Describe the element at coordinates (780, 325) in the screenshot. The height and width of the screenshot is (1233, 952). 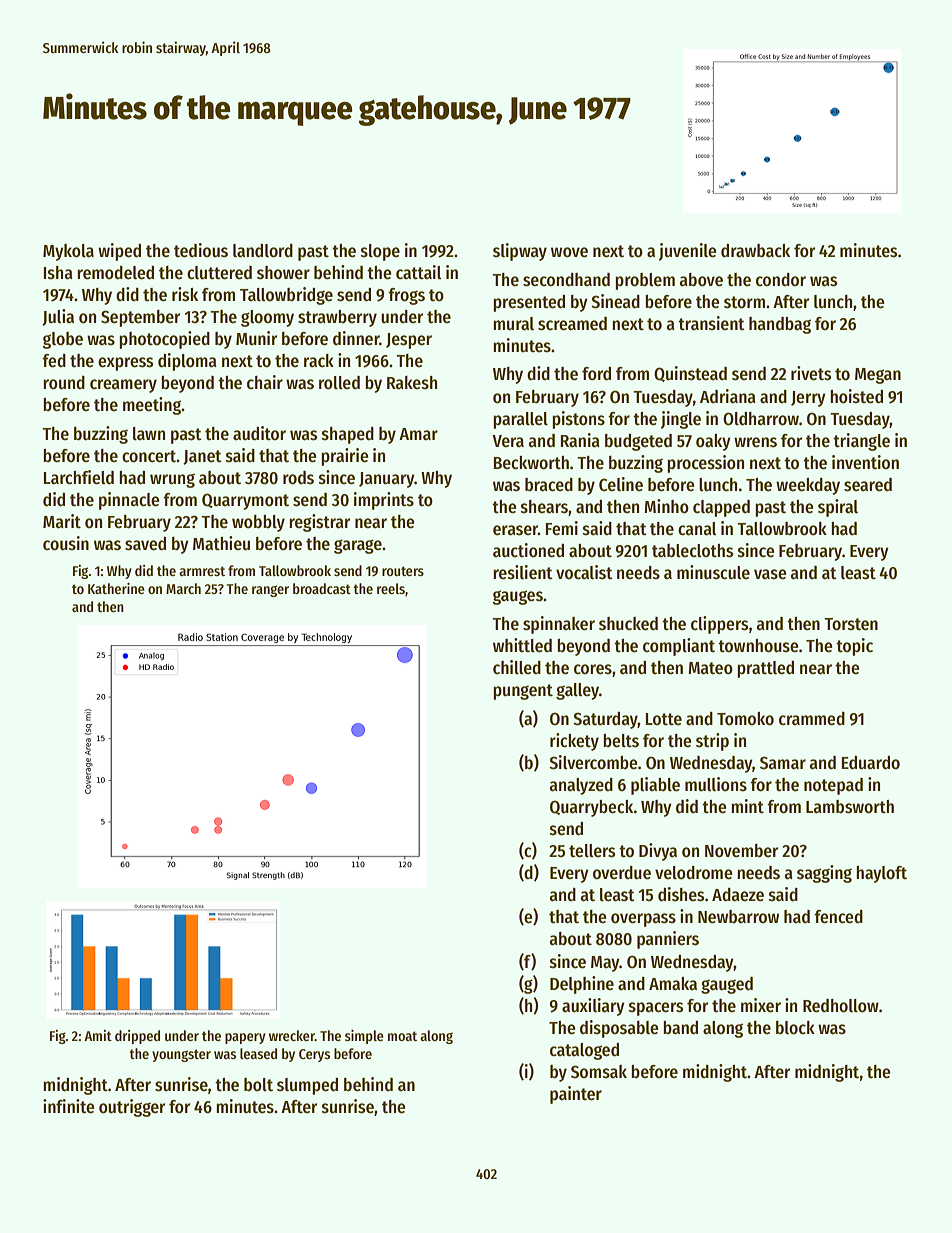
I see `handbag` at that location.
